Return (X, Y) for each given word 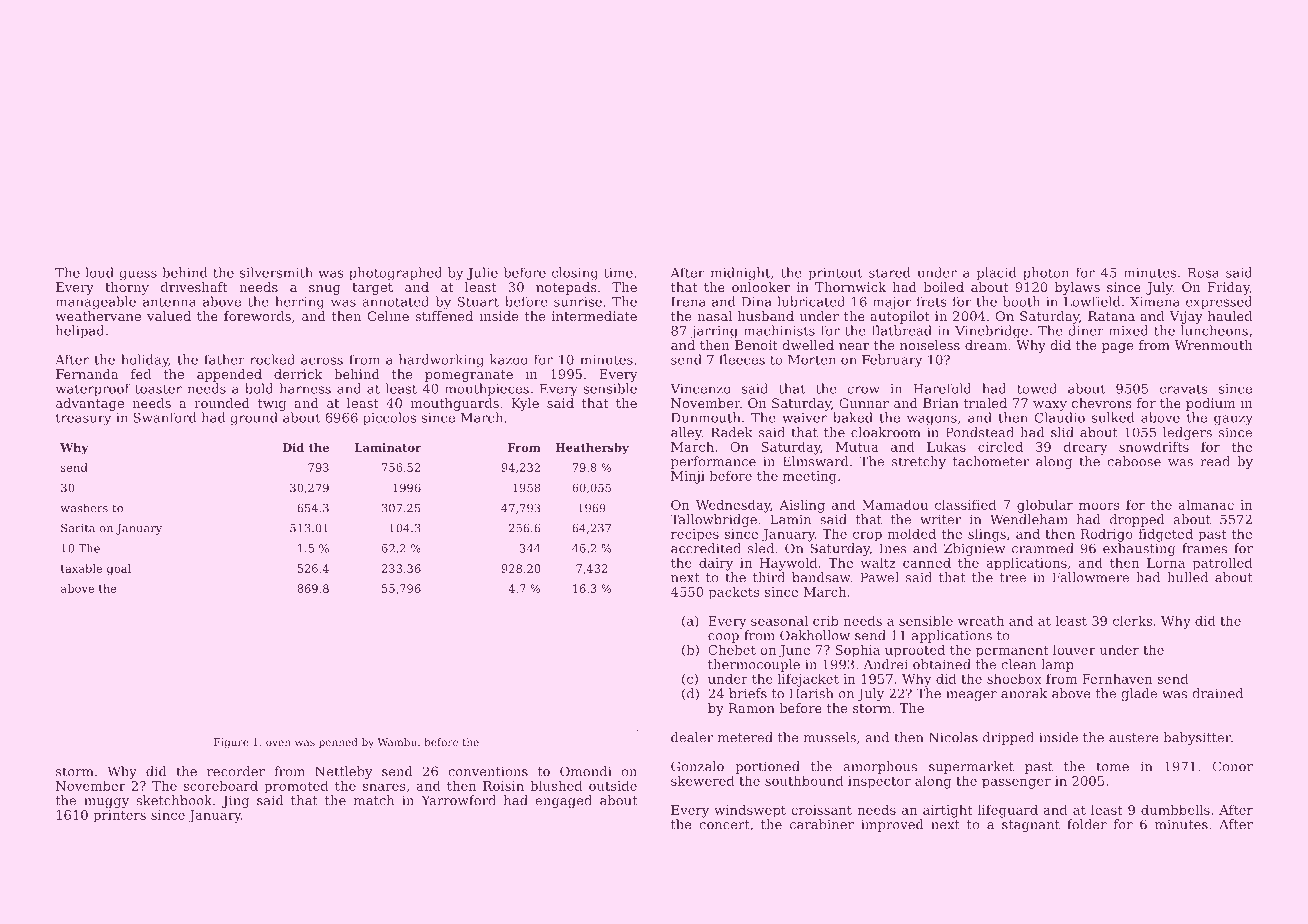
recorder (236, 771)
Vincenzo (700, 389)
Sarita (78, 528)
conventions (488, 771)
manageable (96, 303)
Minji (688, 477)
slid (1062, 432)
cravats (1184, 389)
